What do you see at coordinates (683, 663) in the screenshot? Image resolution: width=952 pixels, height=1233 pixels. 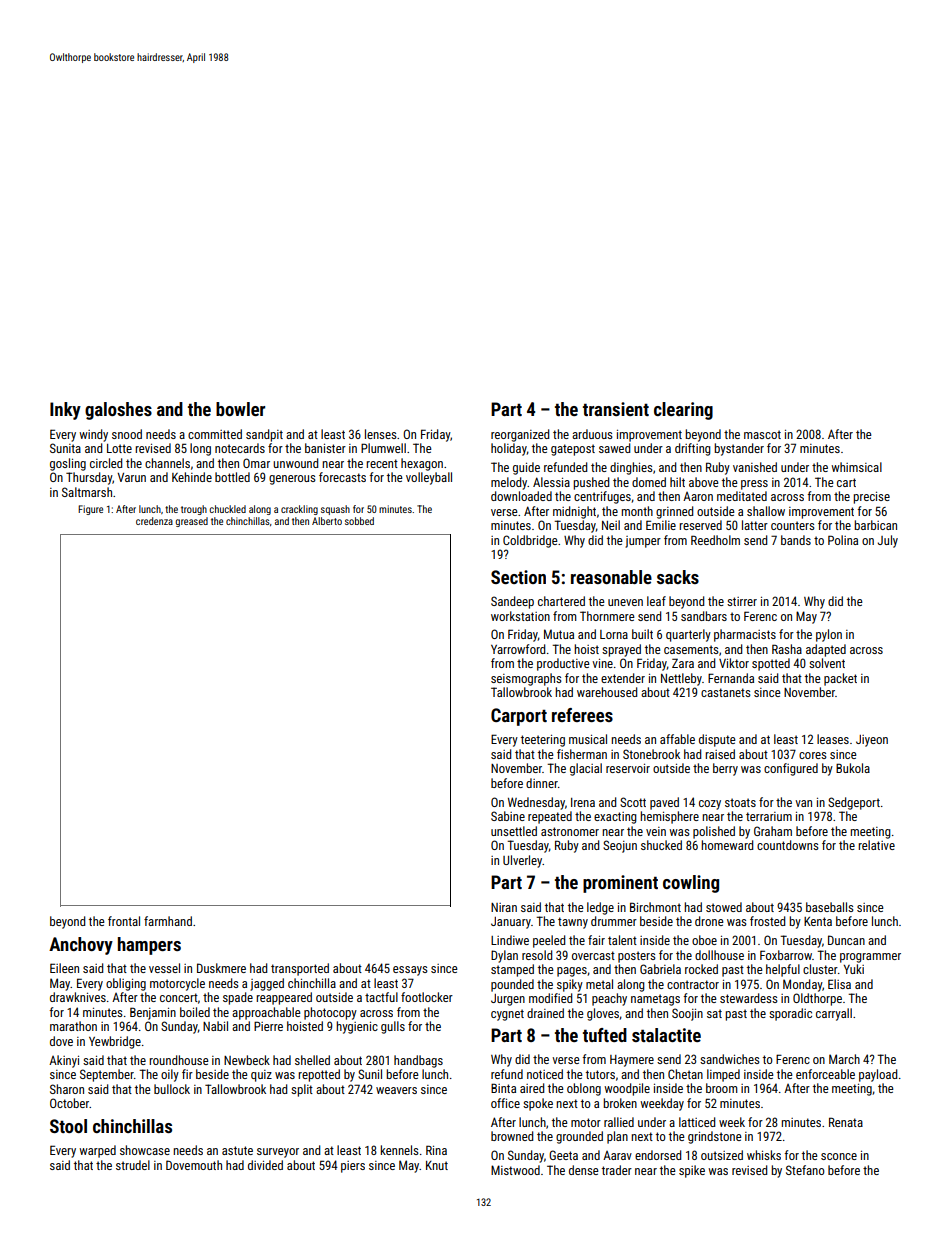 I see `Zara` at bounding box center [683, 663].
